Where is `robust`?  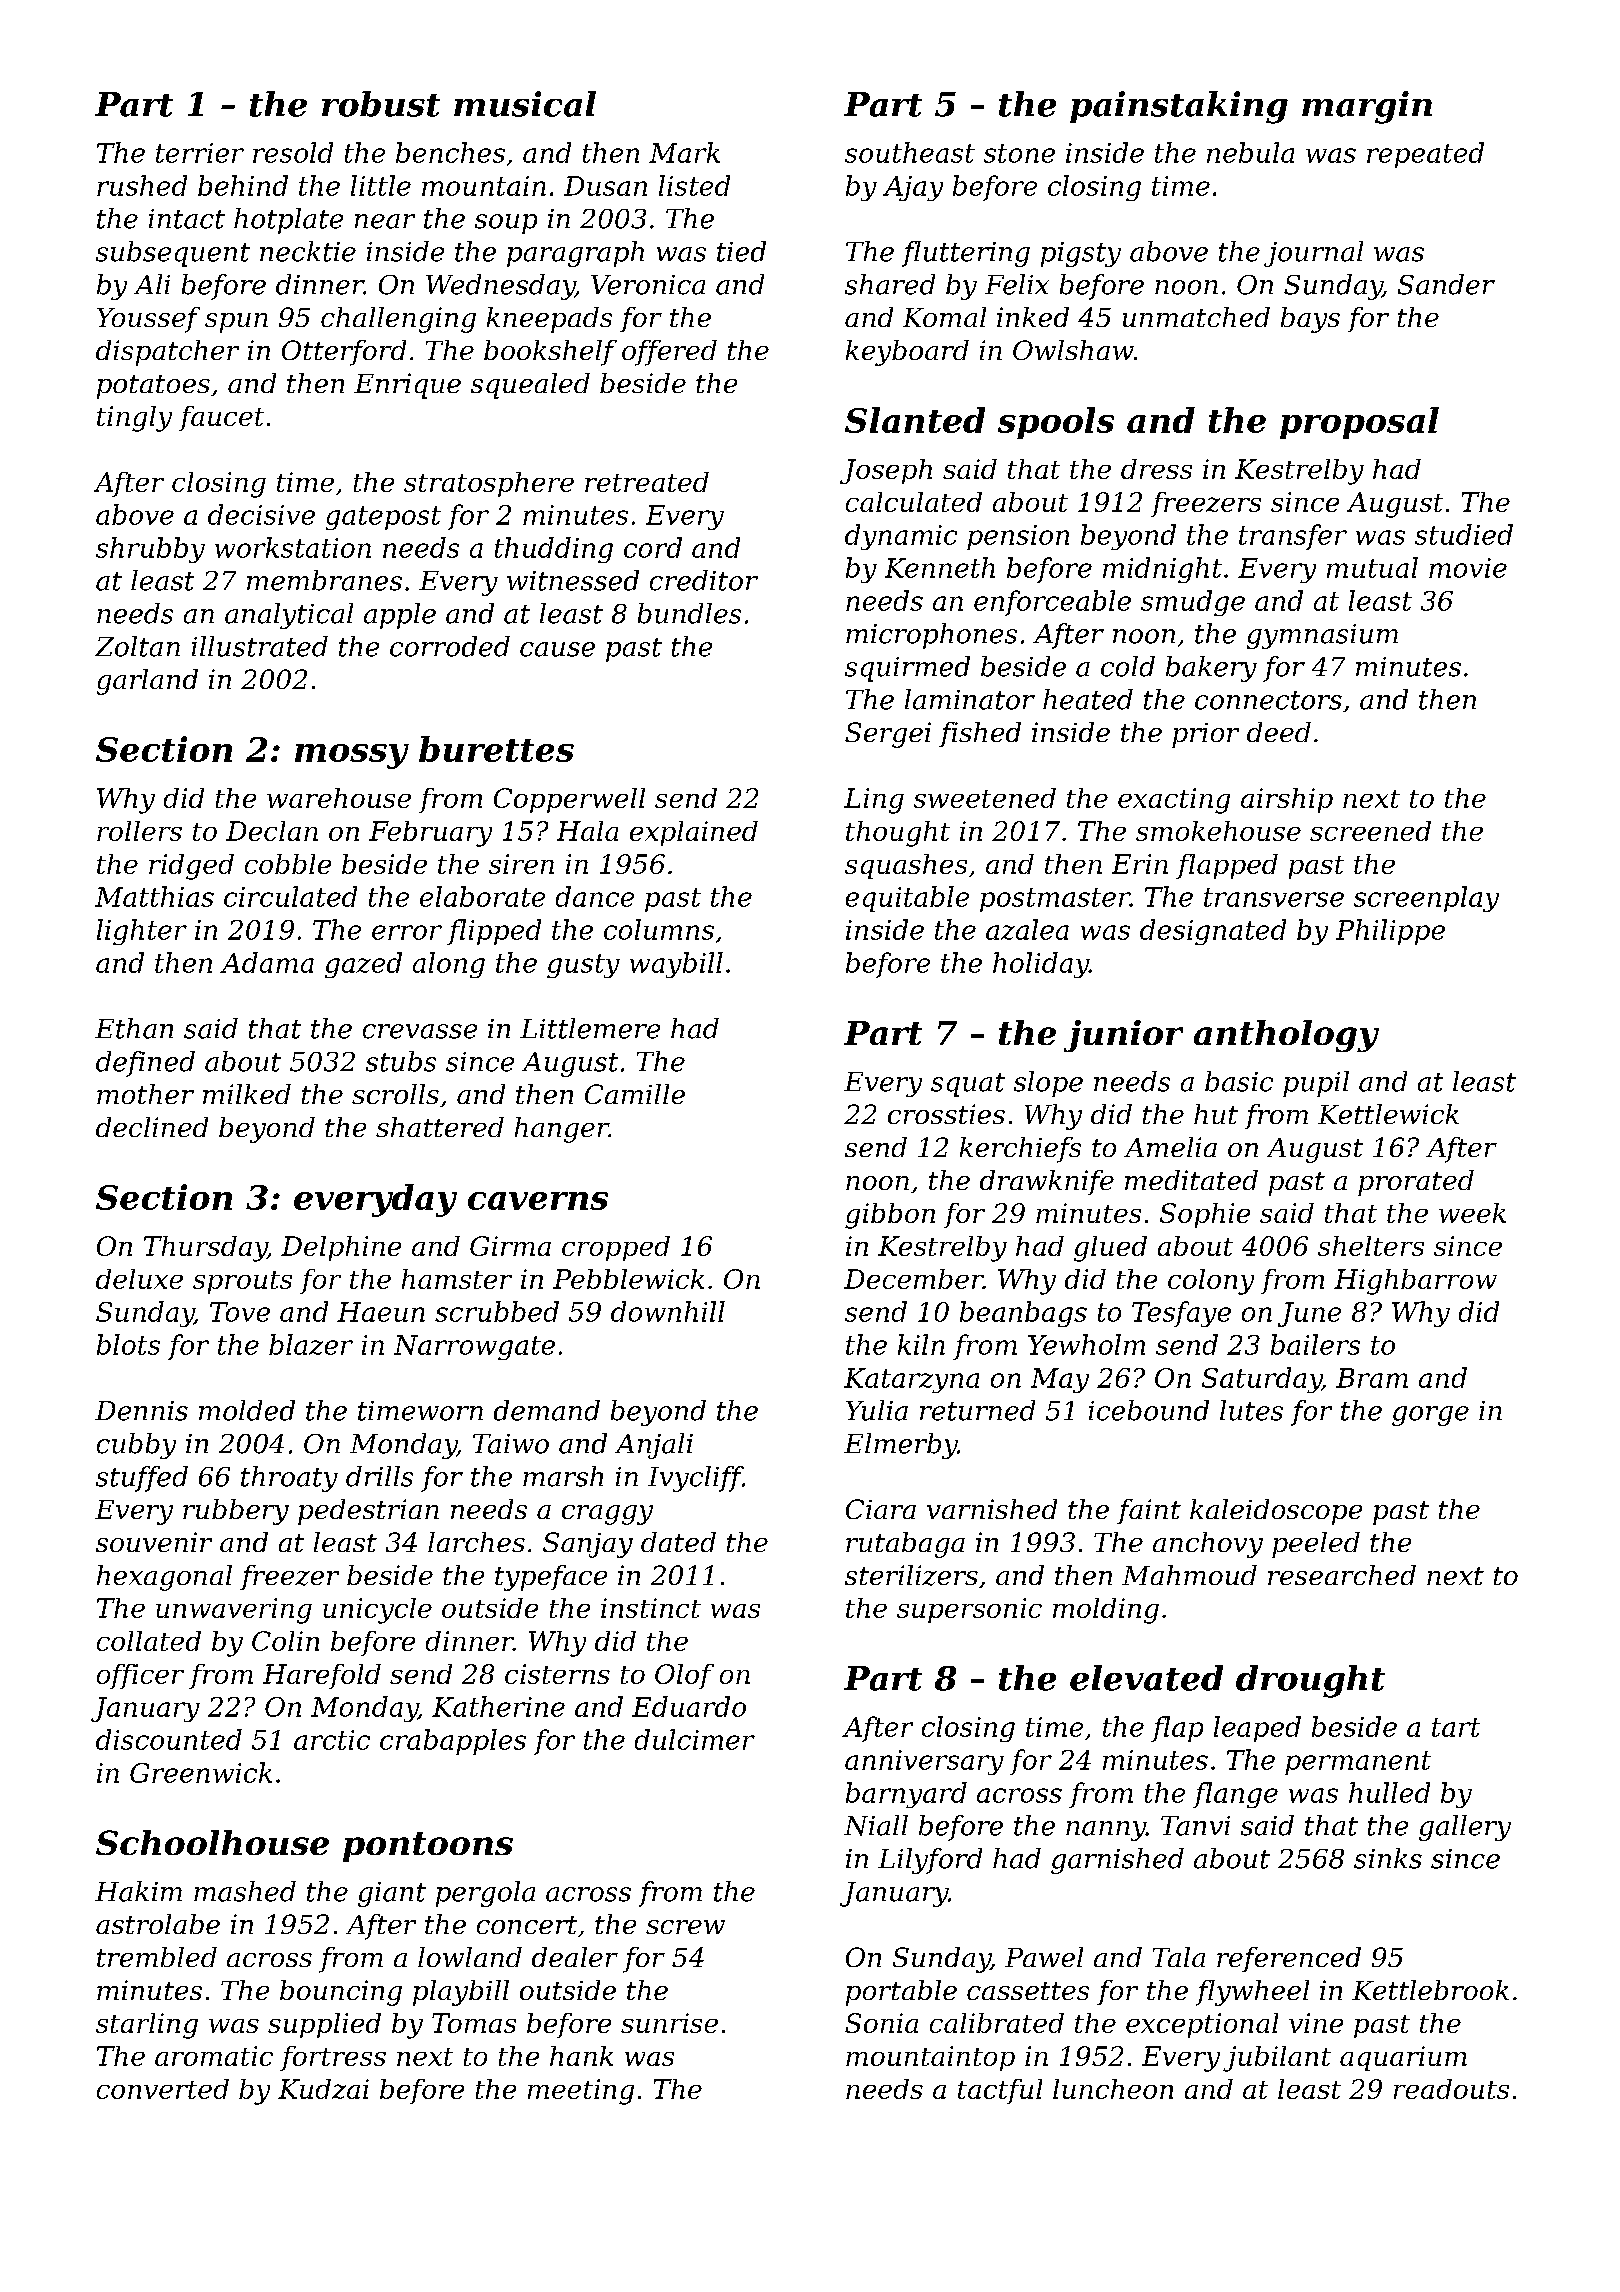
robust is located at coordinates (381, 104).
